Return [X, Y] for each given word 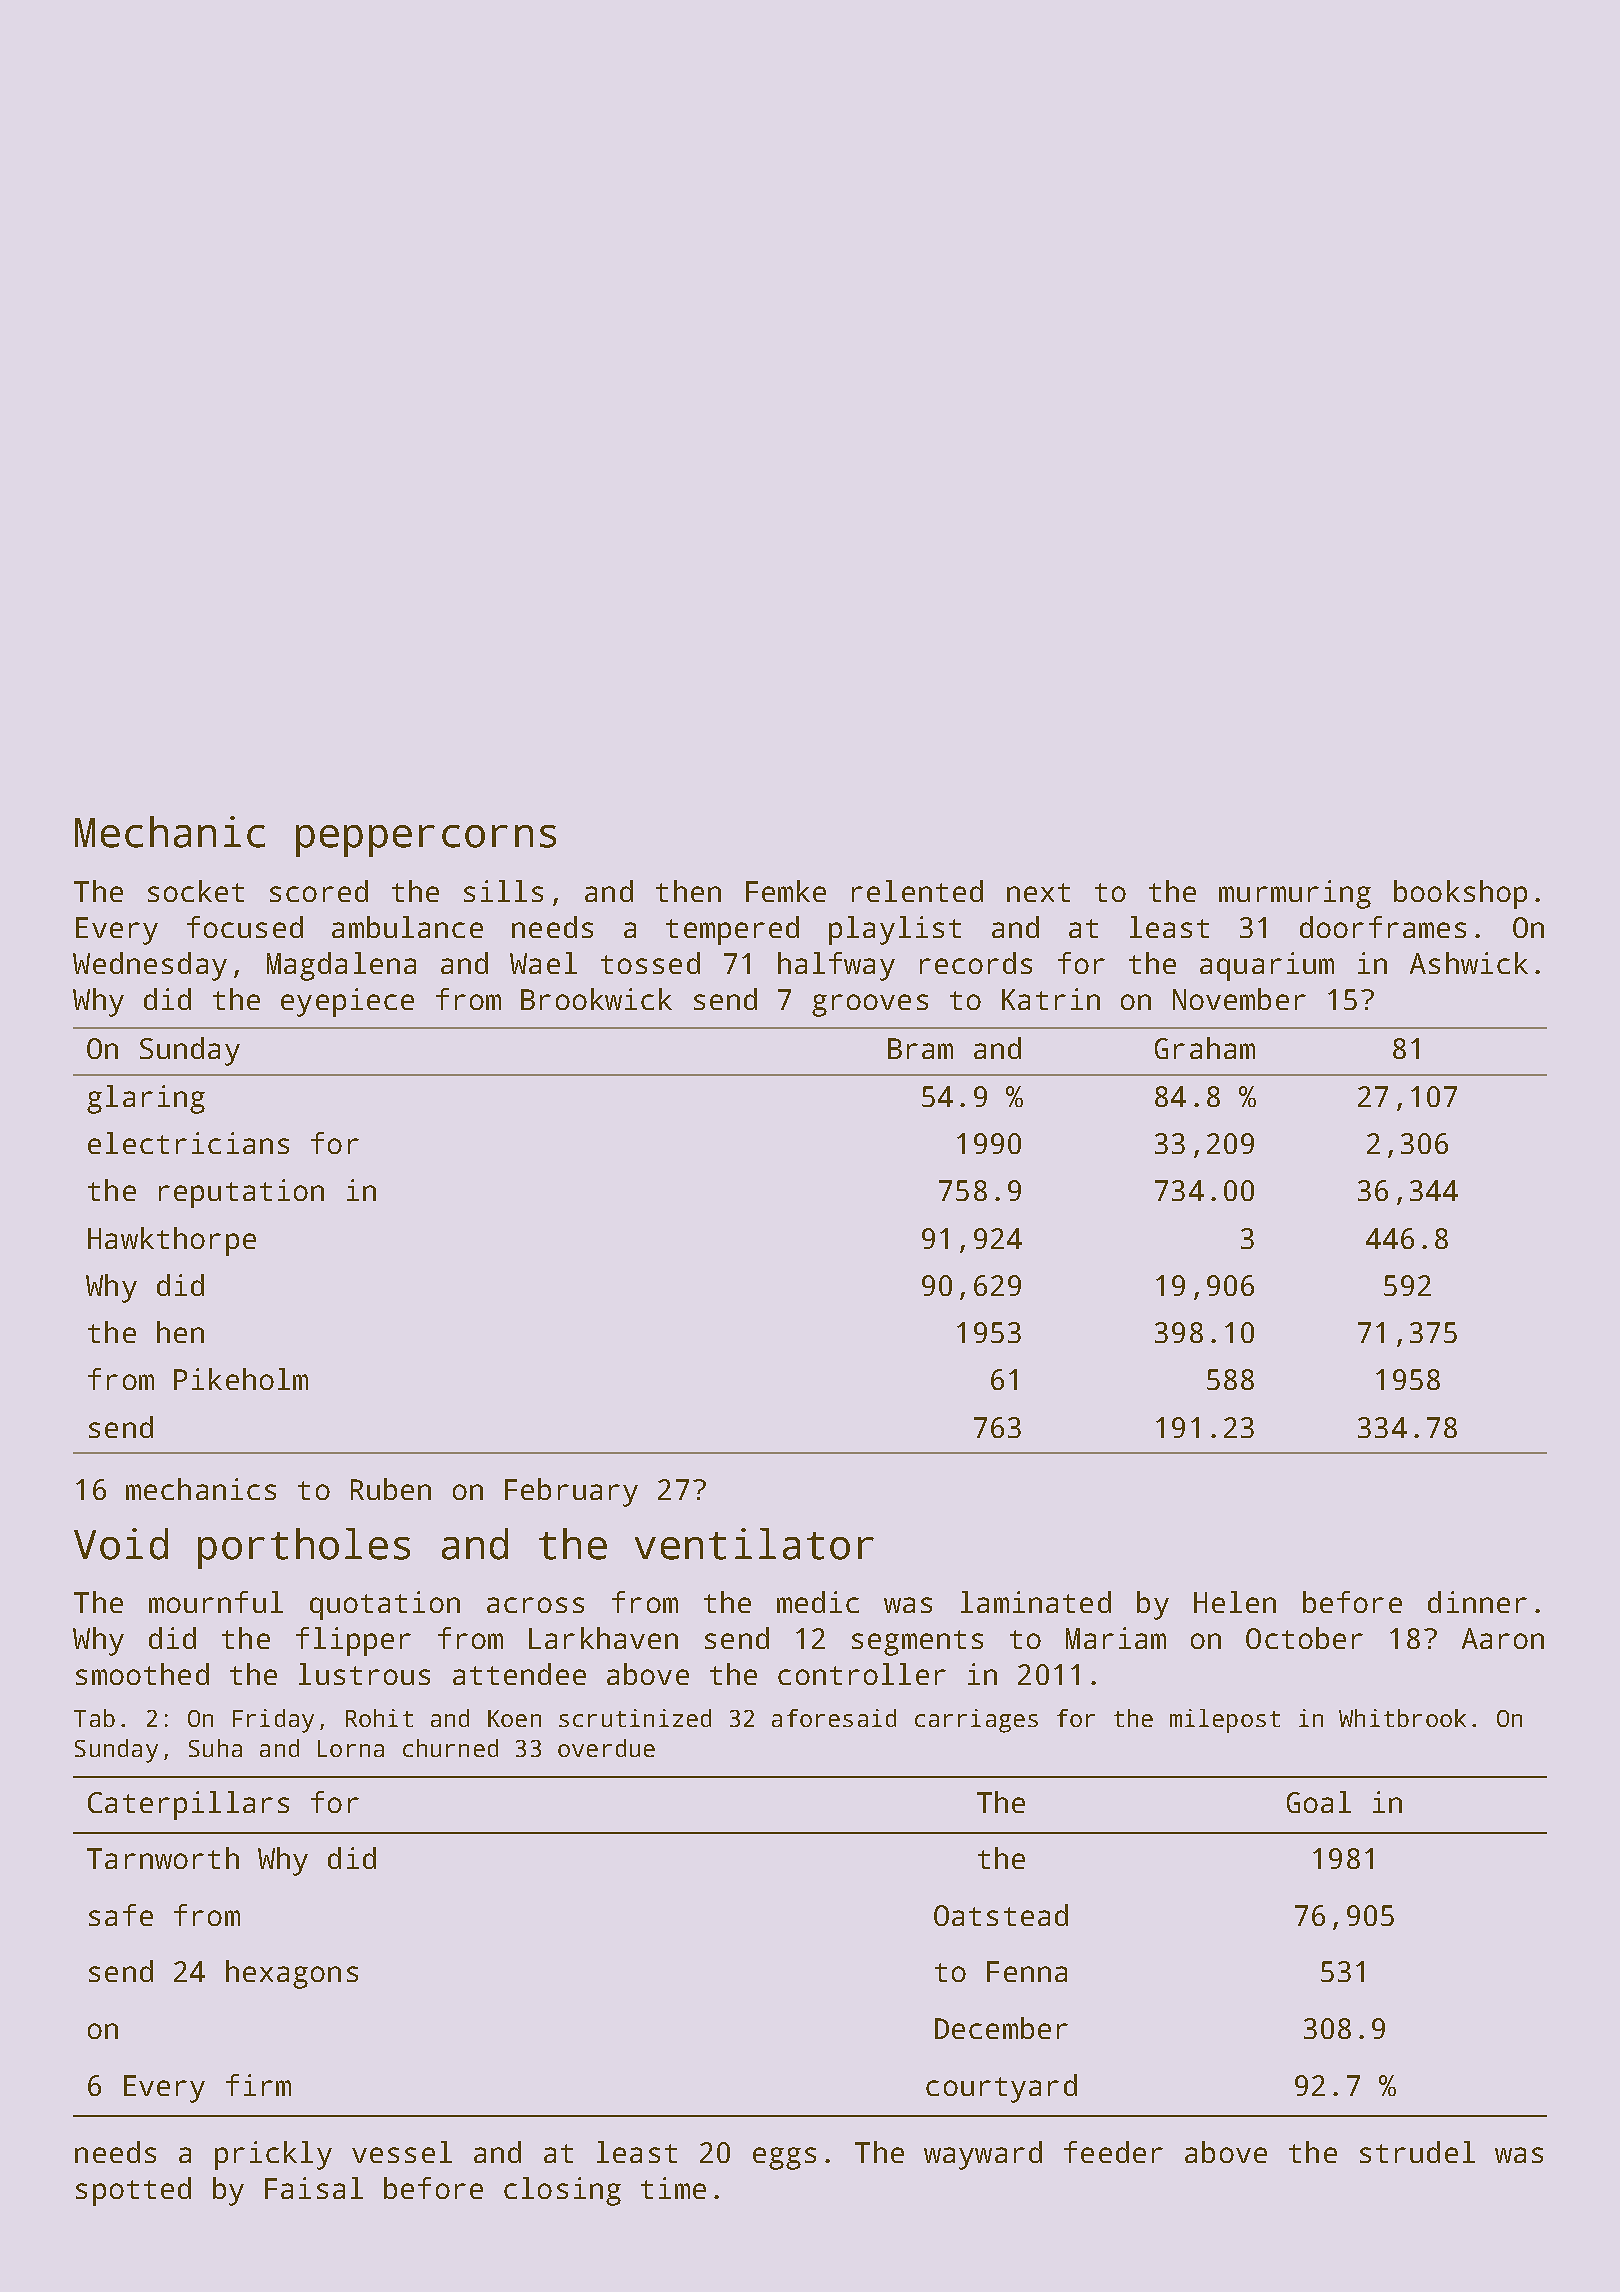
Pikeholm [241, 1379]
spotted [133, 2191]
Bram [920, 1048]
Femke [786, 891]
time [673, 2188]
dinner [1477, 1602]
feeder [1113, 2152]
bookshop [1460, 894]
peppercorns [426, 841]
